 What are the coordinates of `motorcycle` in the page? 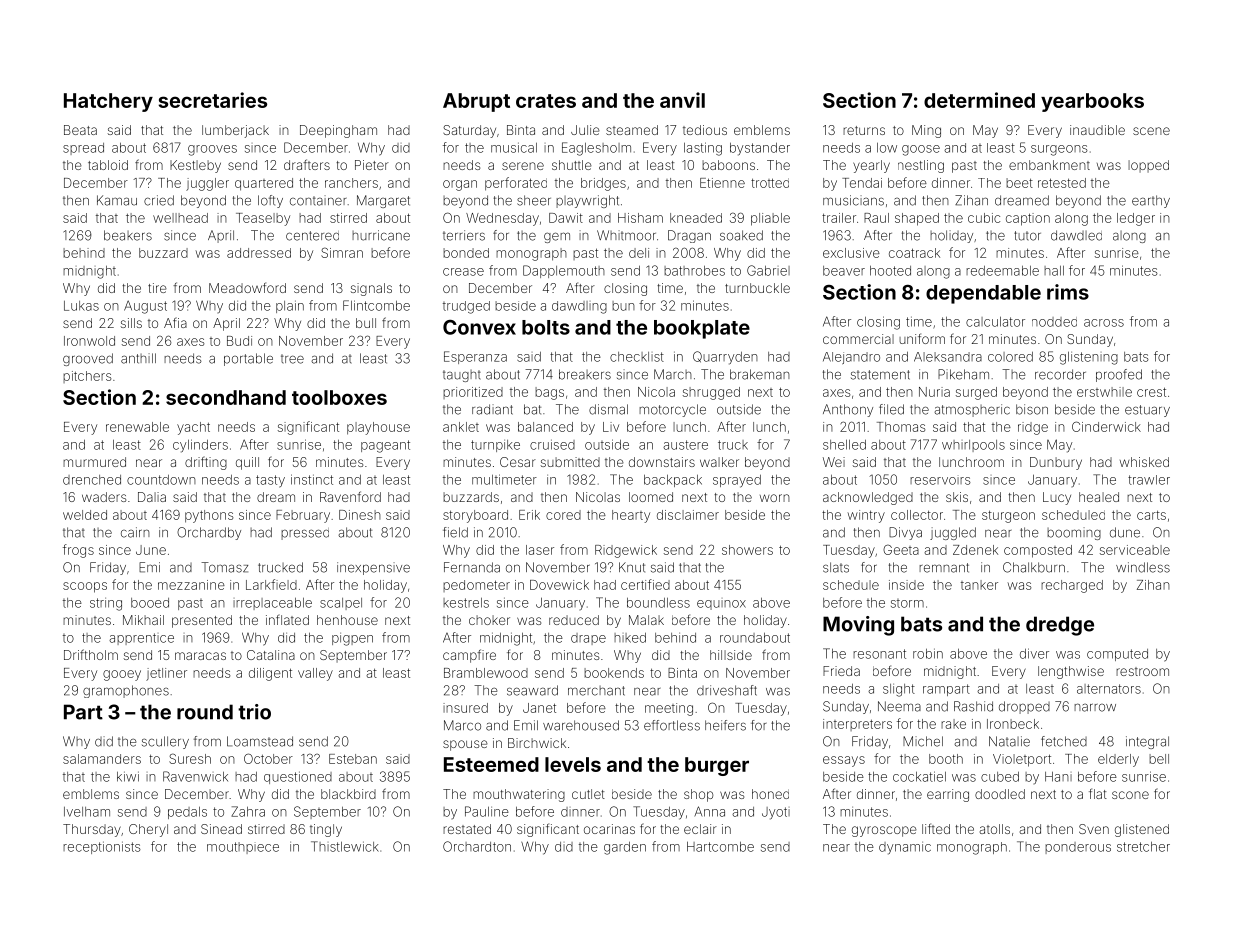 It's located at (672, 410).
